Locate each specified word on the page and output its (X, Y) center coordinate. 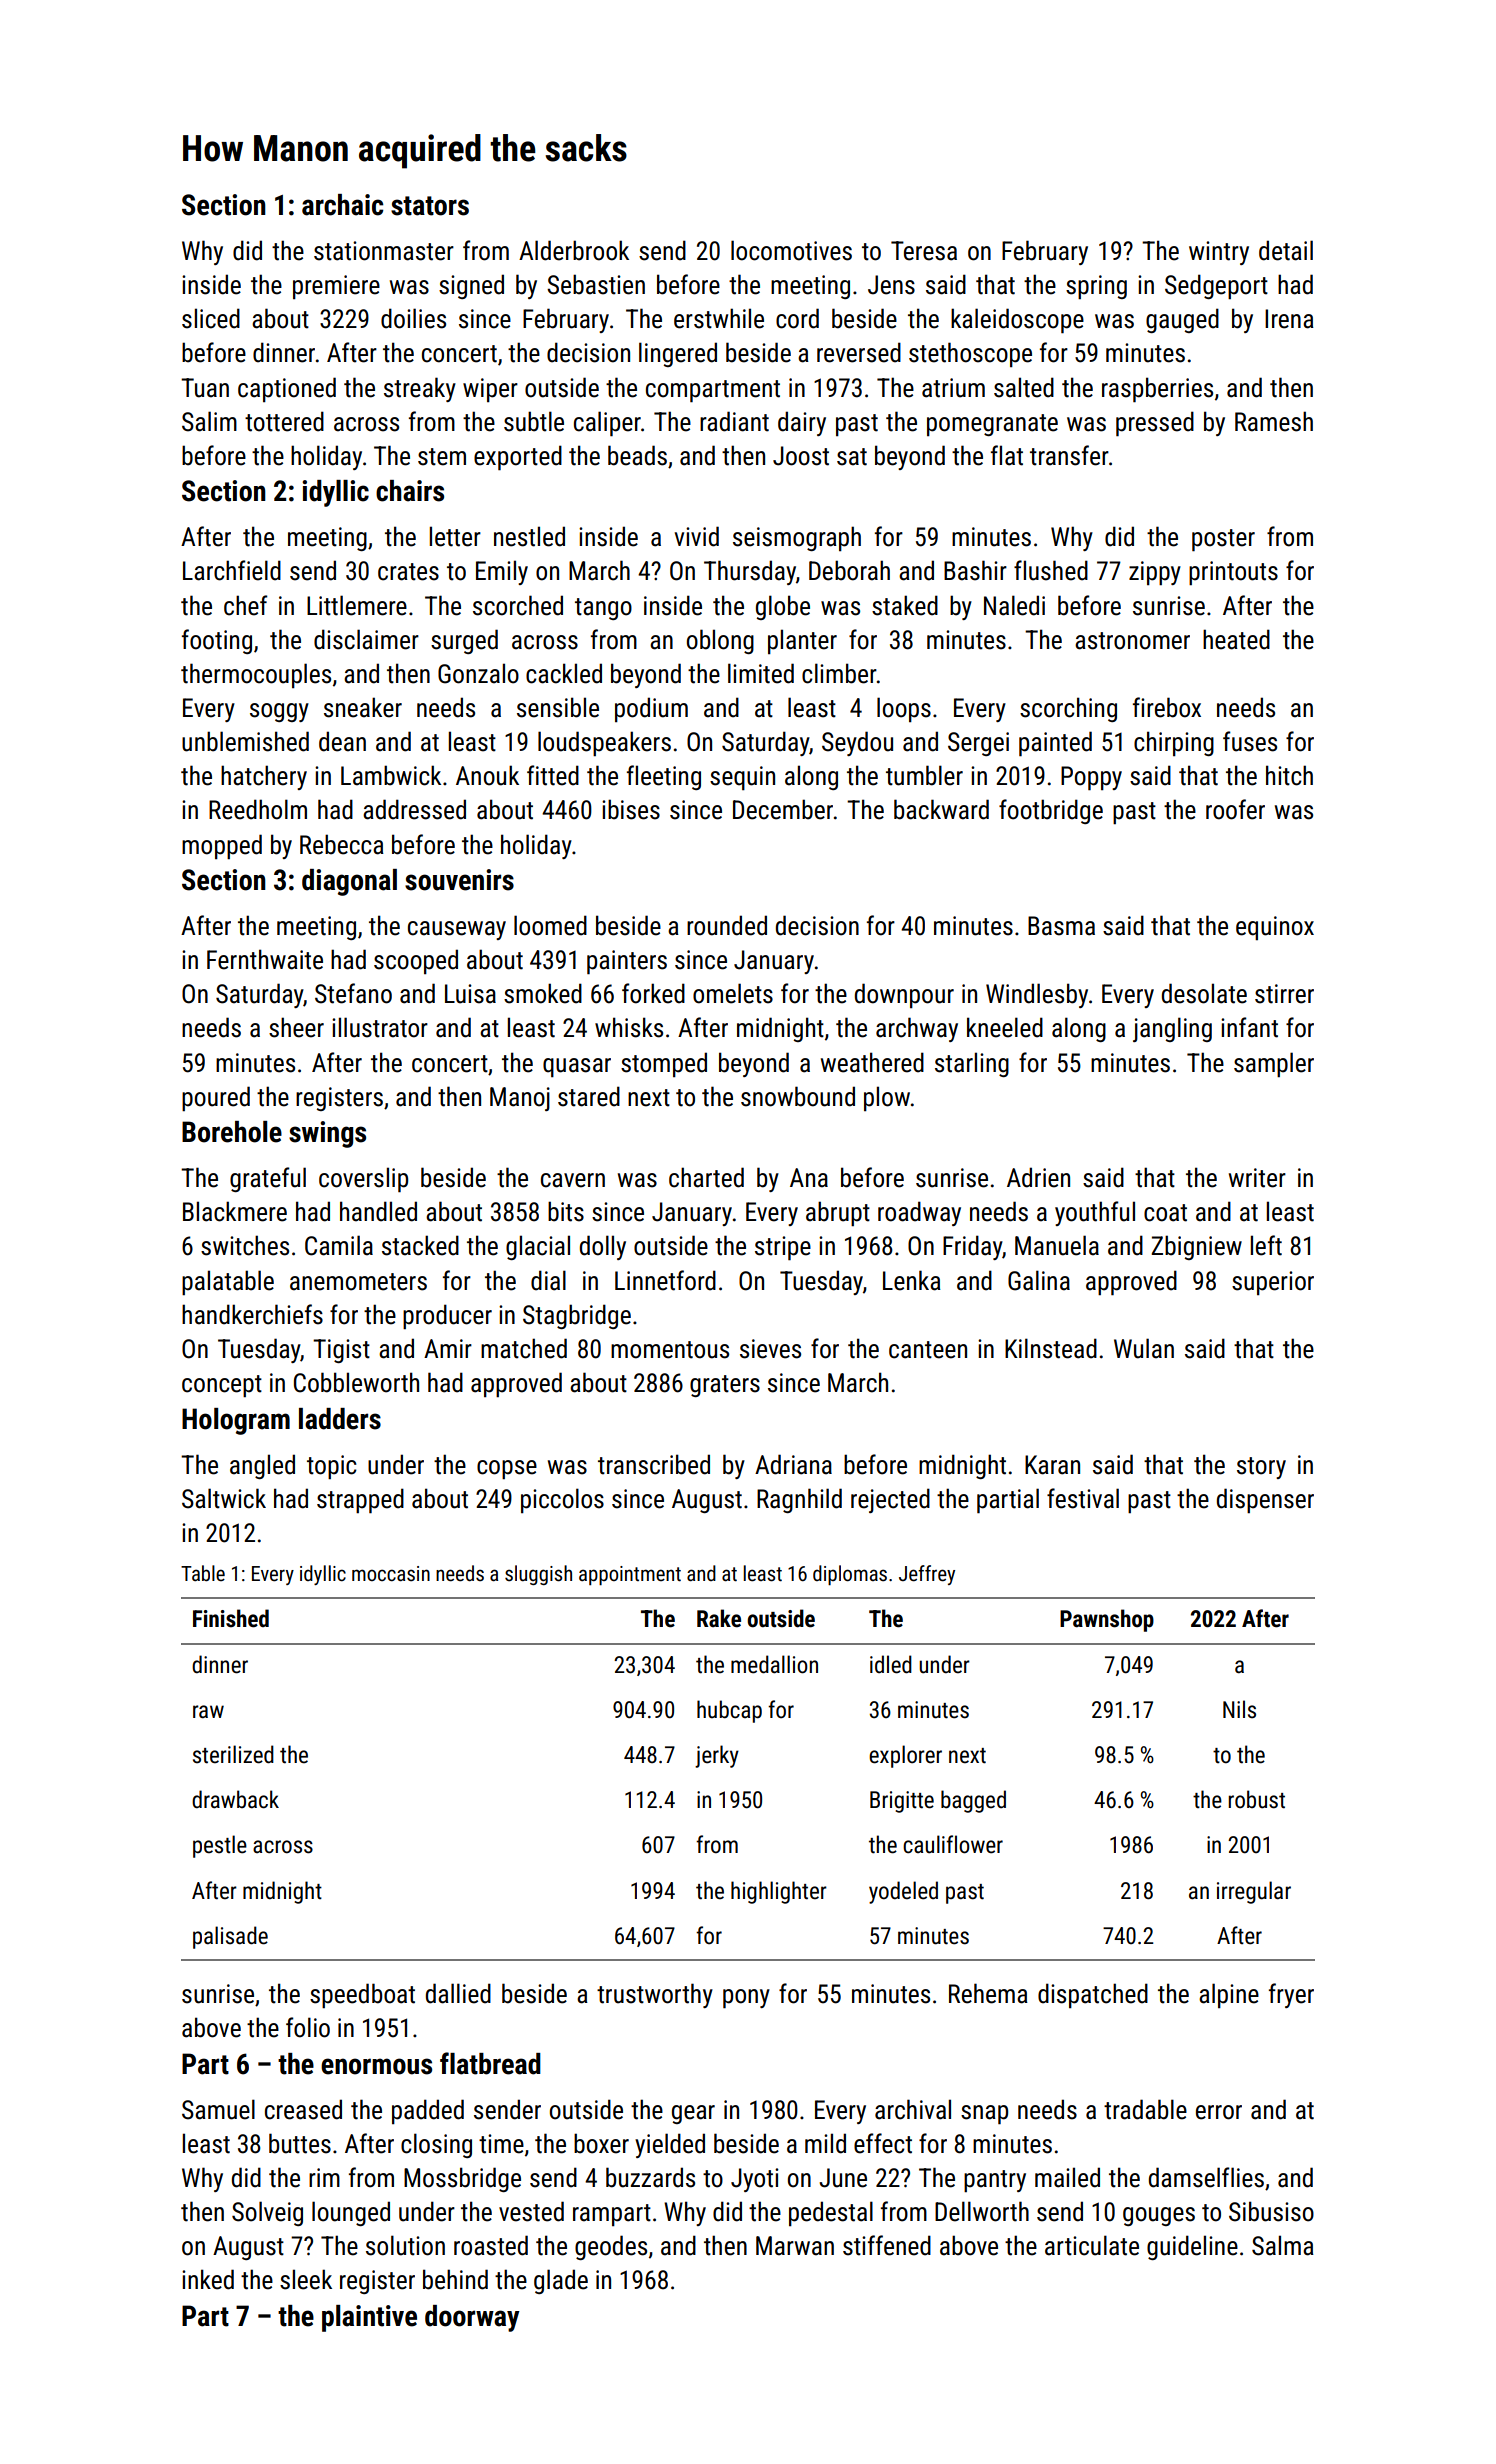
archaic (342, 205)
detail (1286, 250)
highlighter (779, 1892)
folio (308, 2027)
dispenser (1265, 1500)
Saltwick (224, 1498)
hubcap (729, 1711)
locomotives (791, 250)
